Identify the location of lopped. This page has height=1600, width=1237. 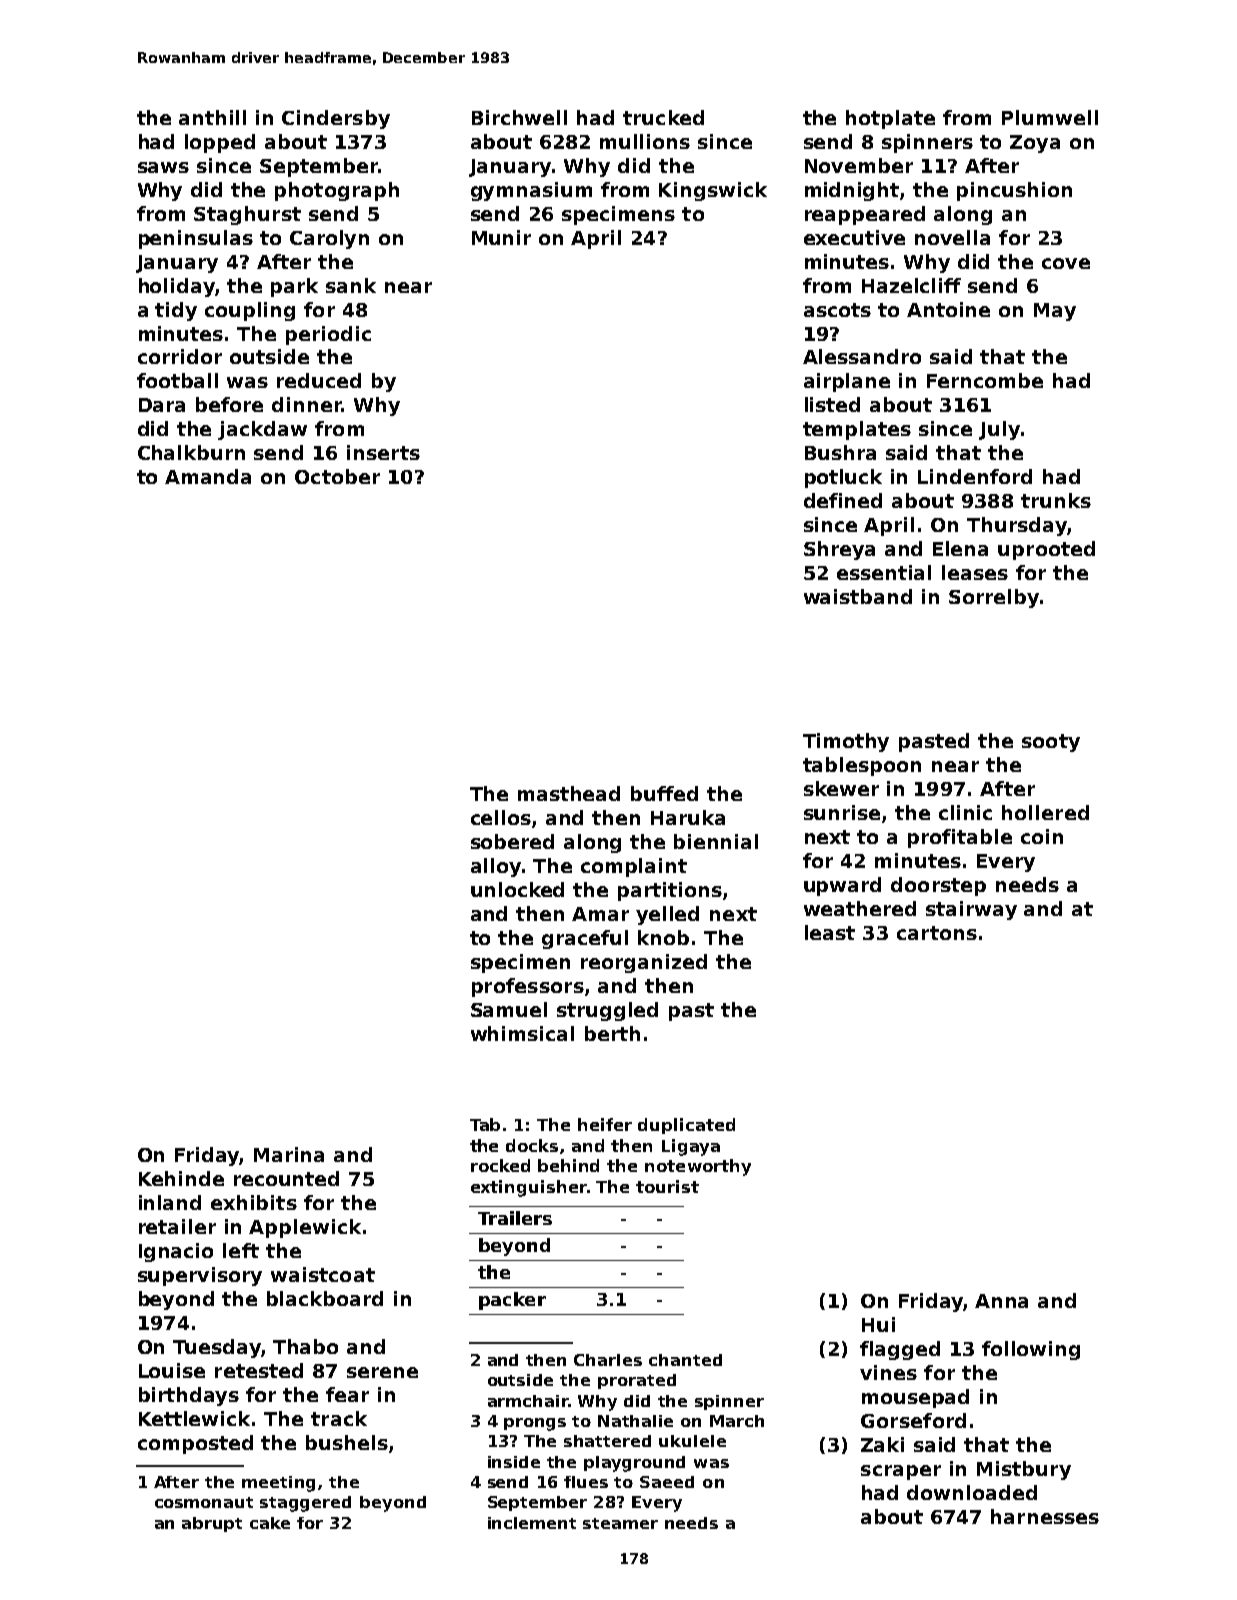
(220, 143).
